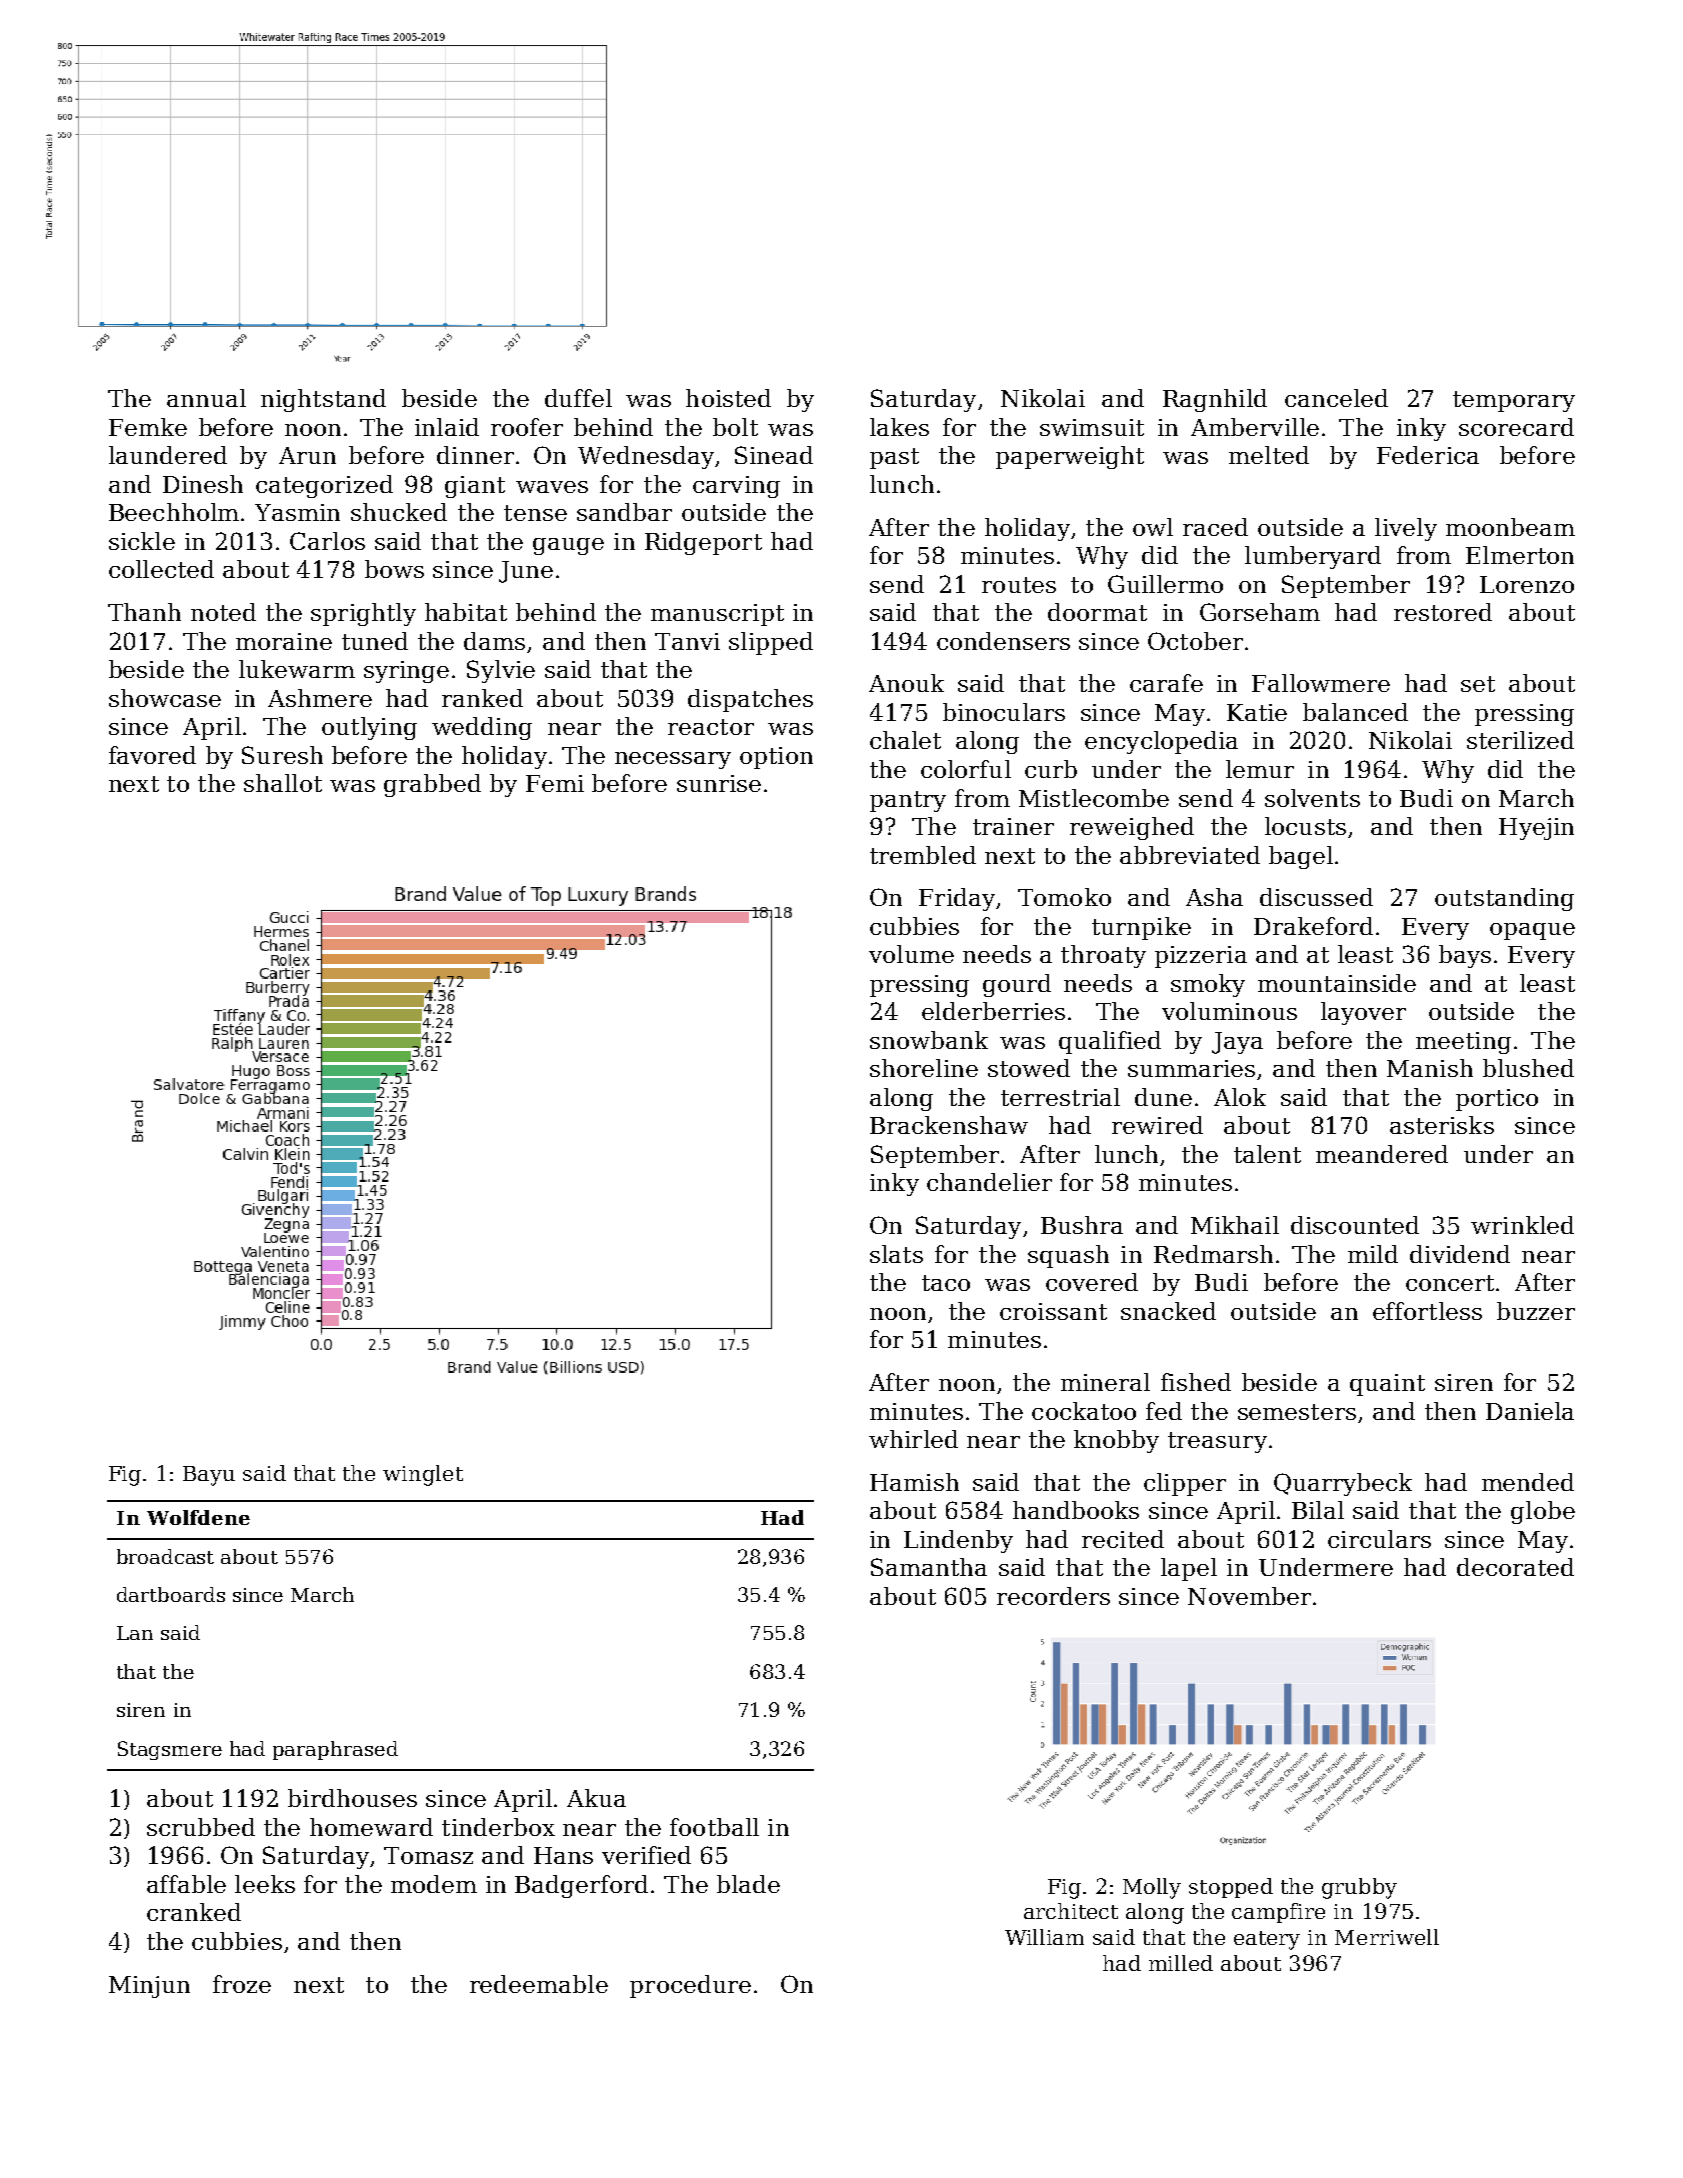  Describe the element at coordinates (149, 1987) in the screenshot. I see `Minjun` at that location.
